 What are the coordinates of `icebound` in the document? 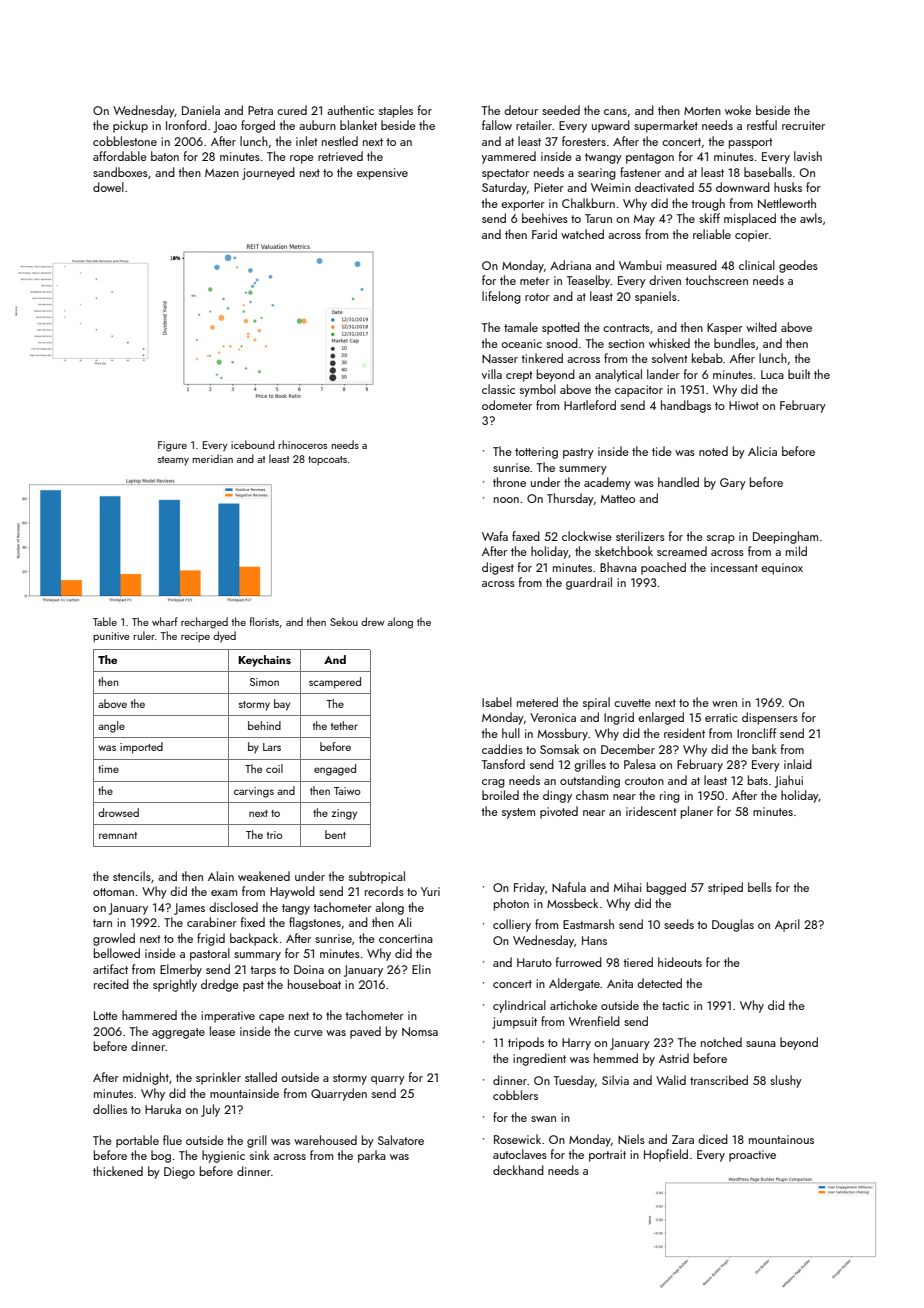 It's located at (253, 444).
